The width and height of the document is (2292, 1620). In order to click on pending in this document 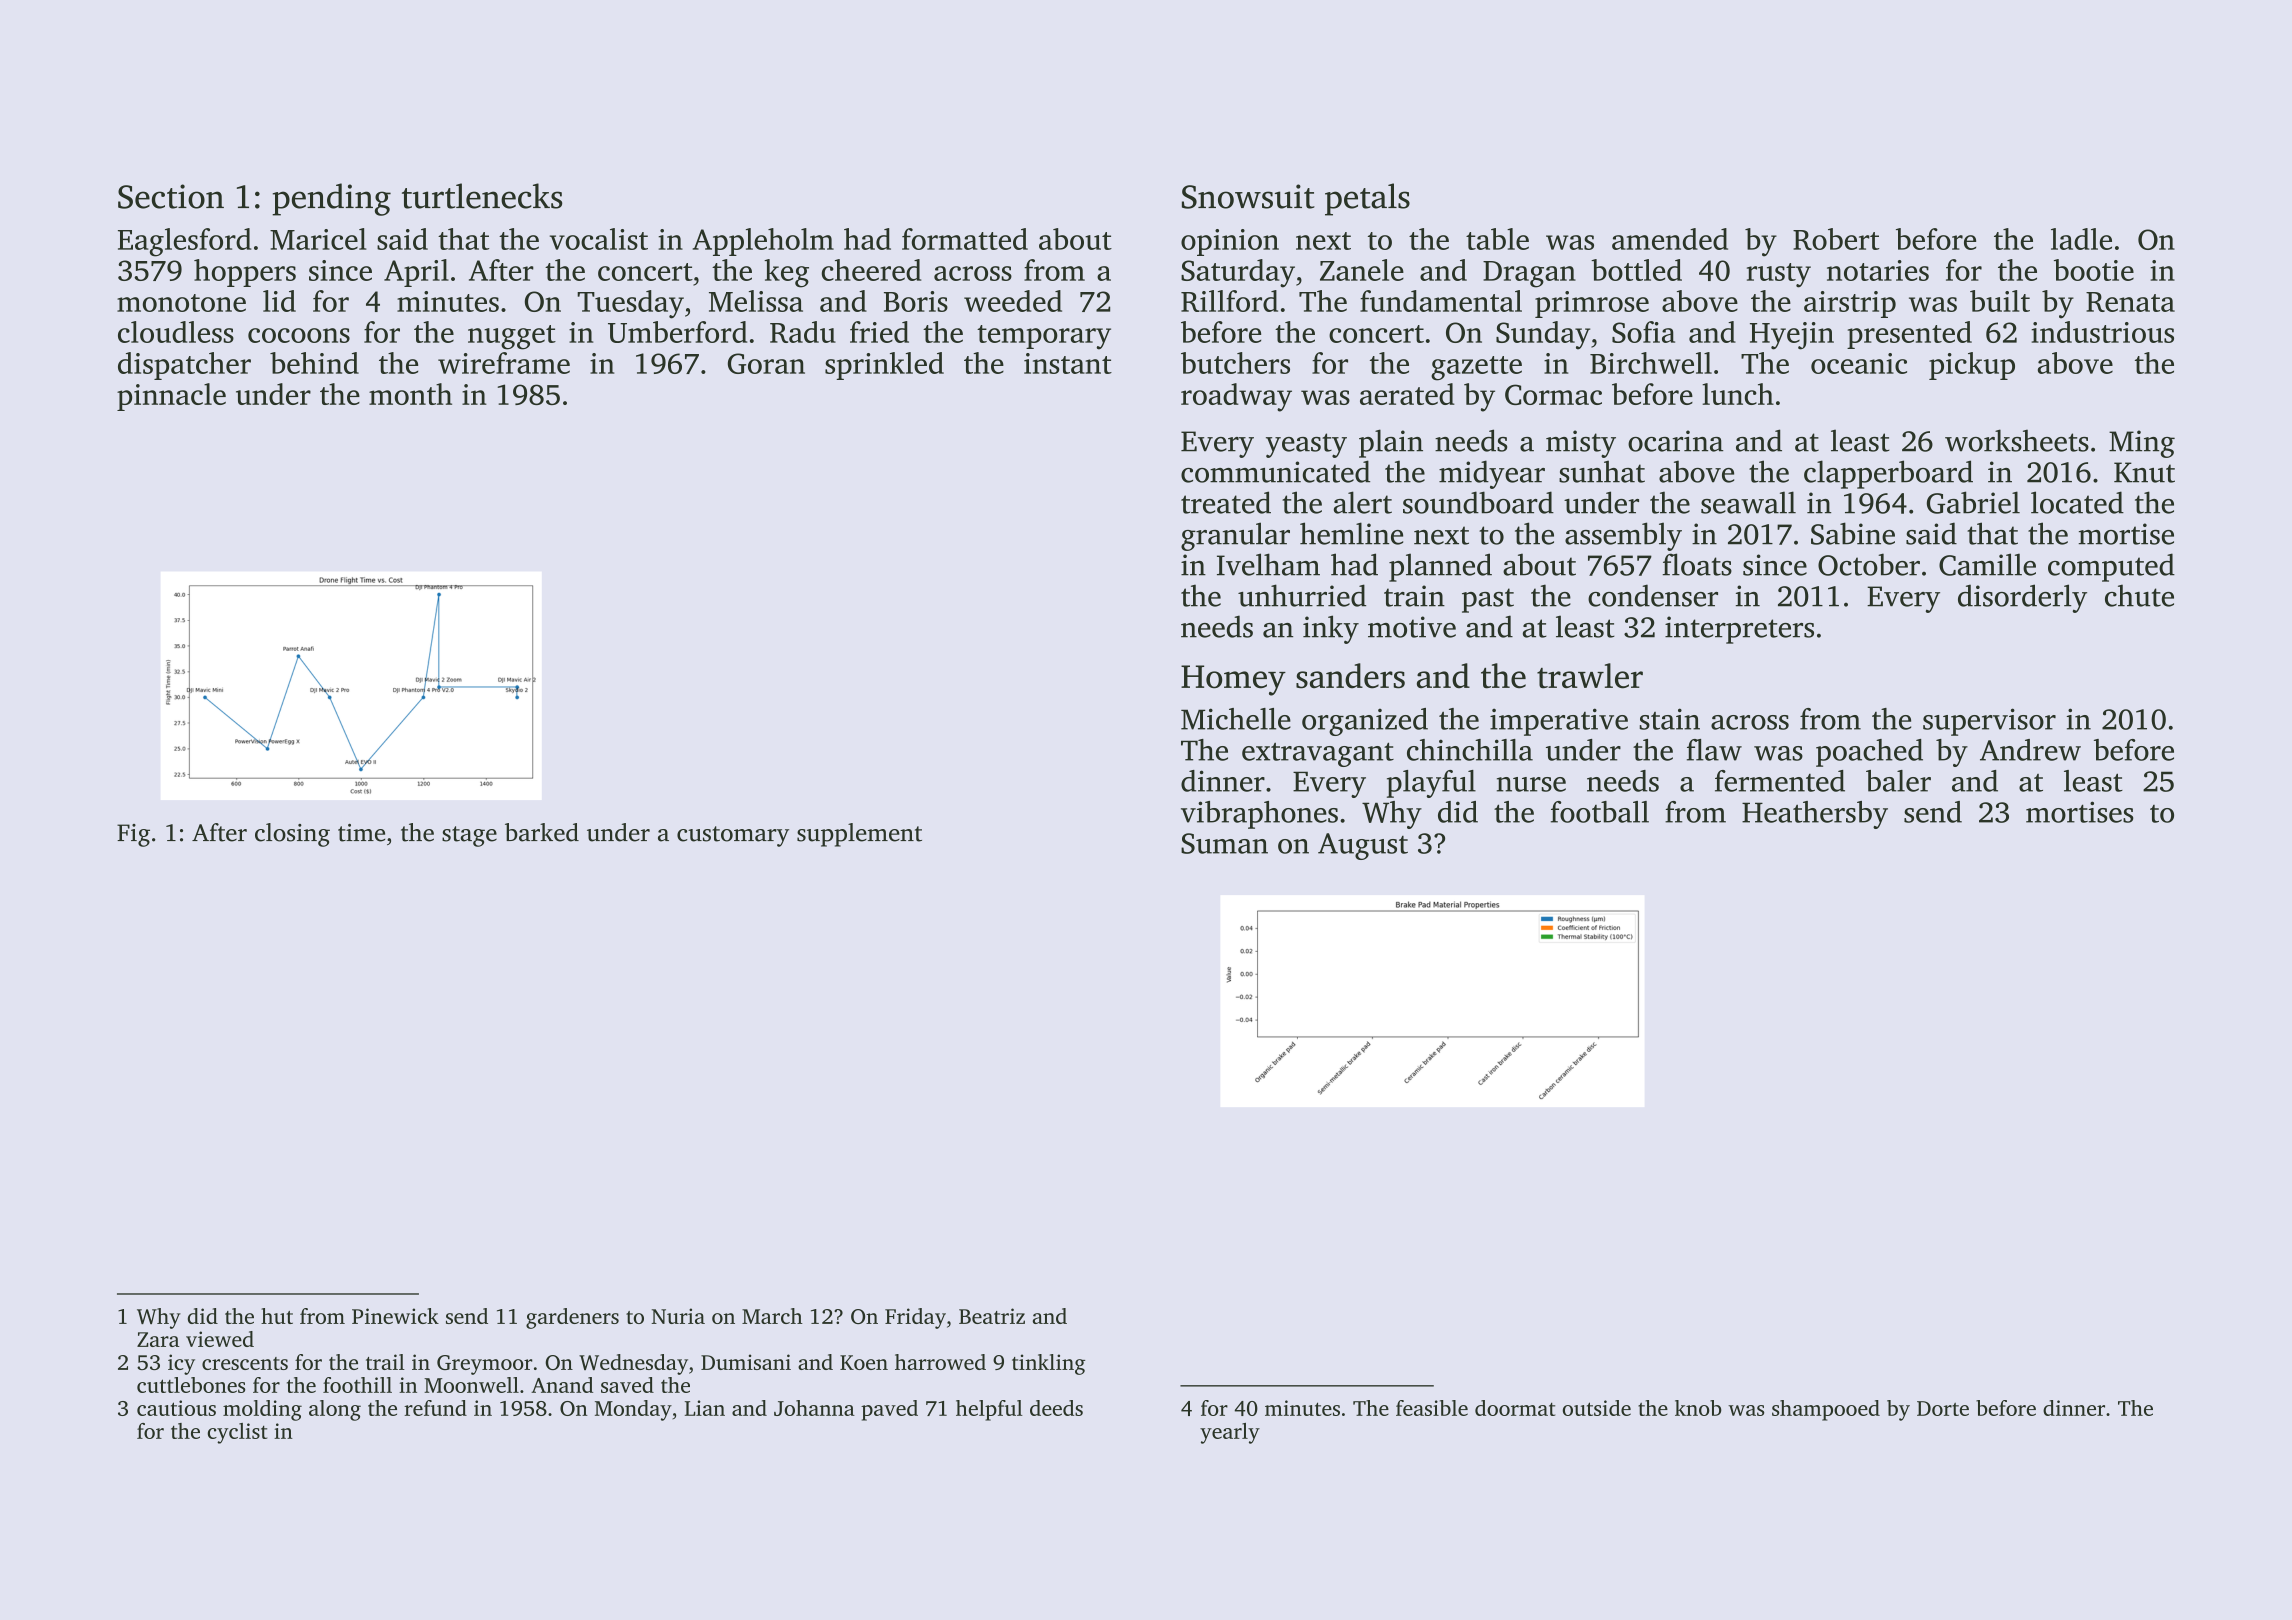, I will do `click(331, 199)`.
